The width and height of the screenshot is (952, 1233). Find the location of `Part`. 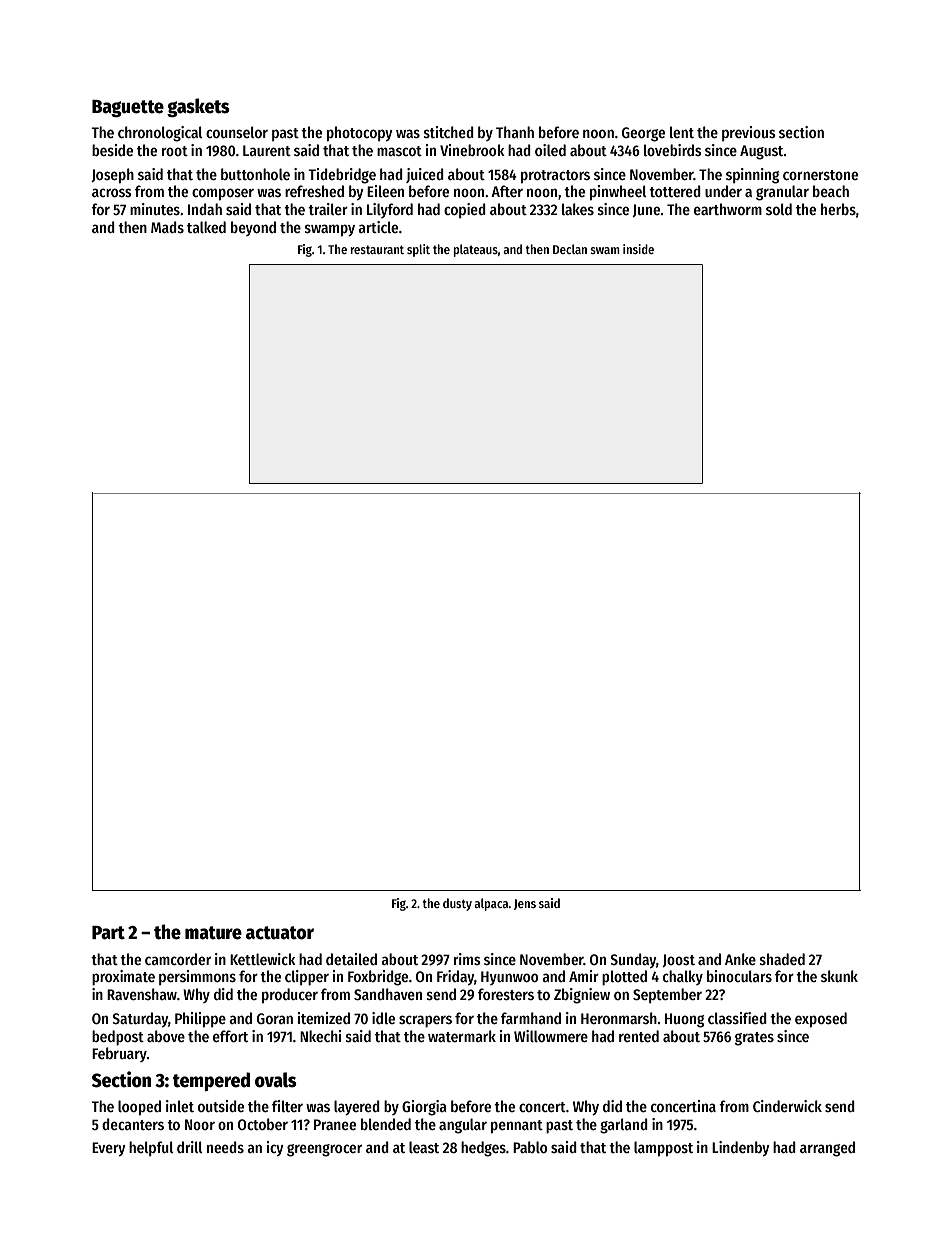

Part is located at coordinates (108, 933).
